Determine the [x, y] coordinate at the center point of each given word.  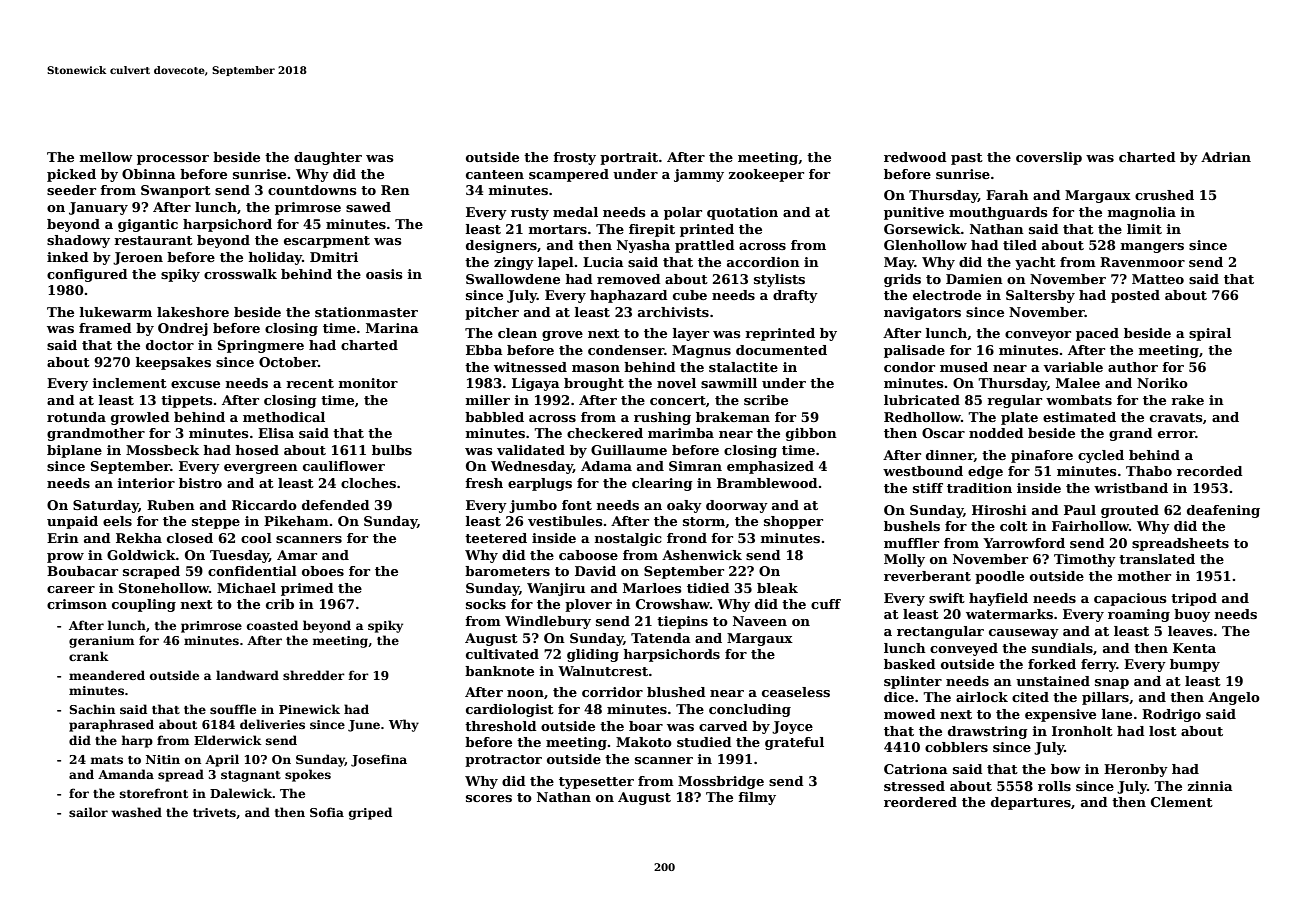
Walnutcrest [603, 671]
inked [68, 257]
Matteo [1158, 279]
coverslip [1049, 158]
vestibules [565, 521]
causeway [1024, 634]
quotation [742, 213]
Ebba [484, 350]
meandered [107, 675]
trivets [214, 812]
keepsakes [173, 363]
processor [173, 160]
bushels [912, 526]
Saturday [106, 506]
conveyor [1038, 336]
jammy [699, 175]
